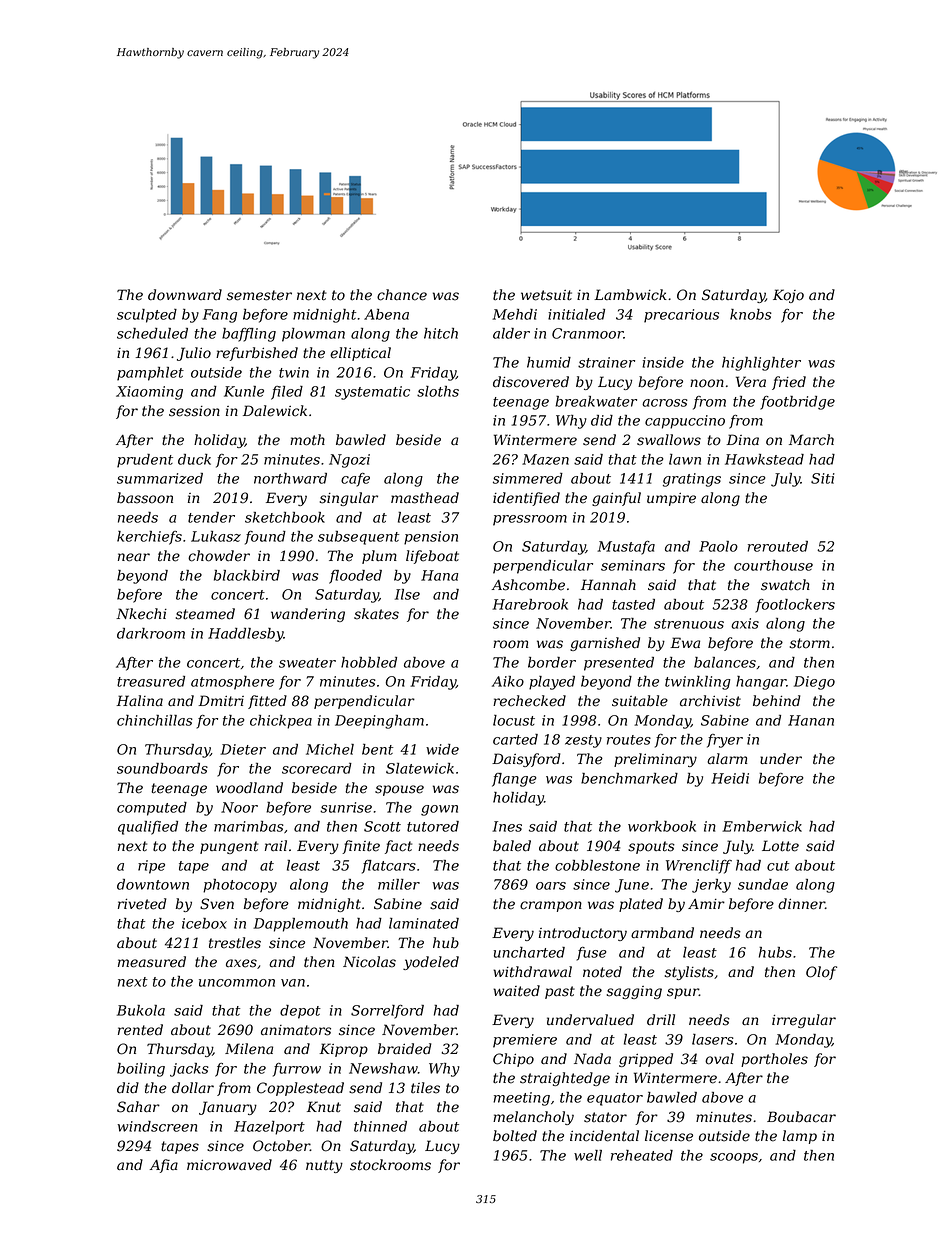 The width and height of the document is (952, 1233). I want to click on Dapplemouth, so click(300, 925).
